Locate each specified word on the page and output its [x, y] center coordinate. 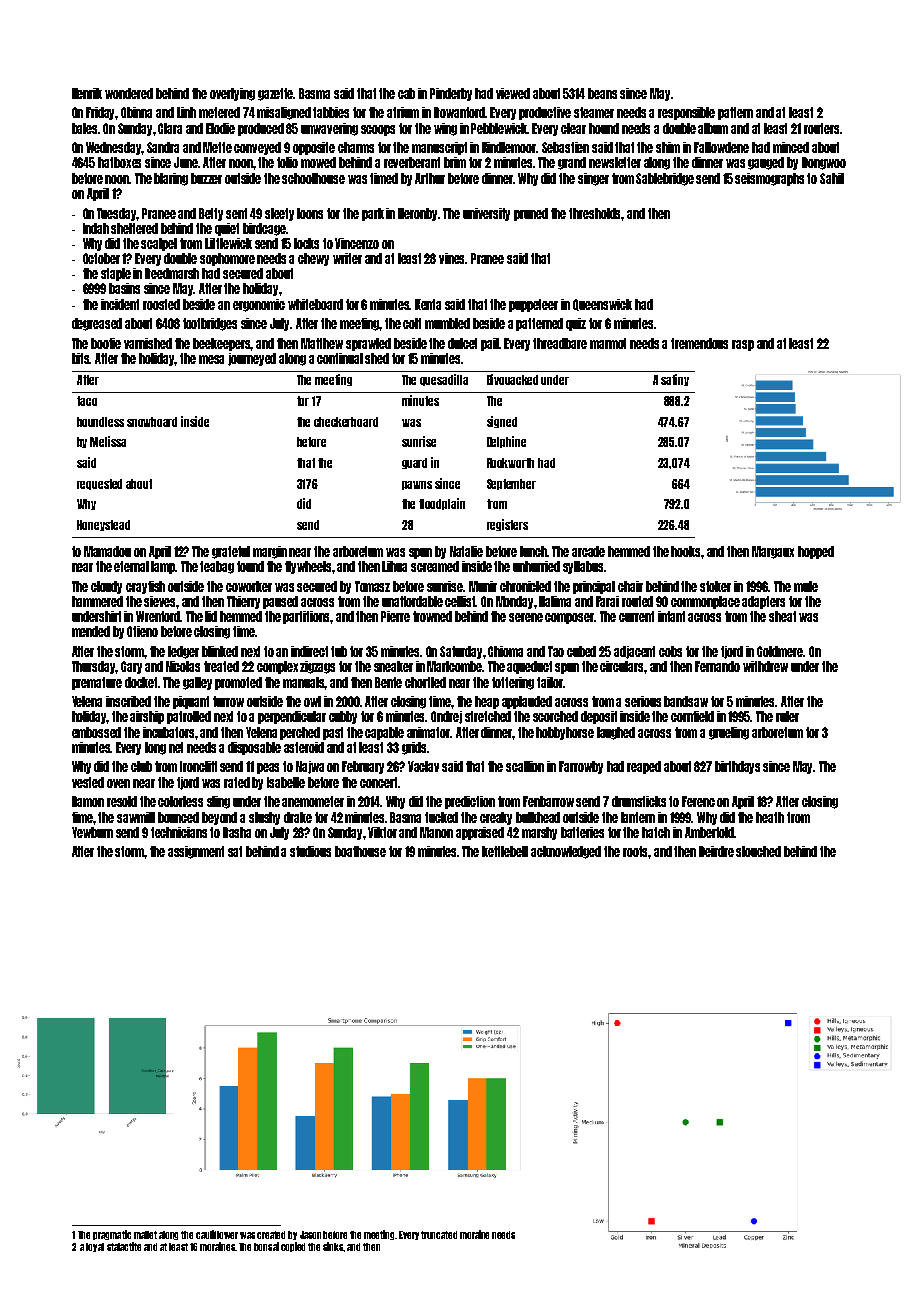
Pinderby [451, 94]
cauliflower [217, 1234]
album [713, 128]
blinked [220, 651]
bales [85, 128]
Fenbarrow [548, 801]
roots [636, 851]
